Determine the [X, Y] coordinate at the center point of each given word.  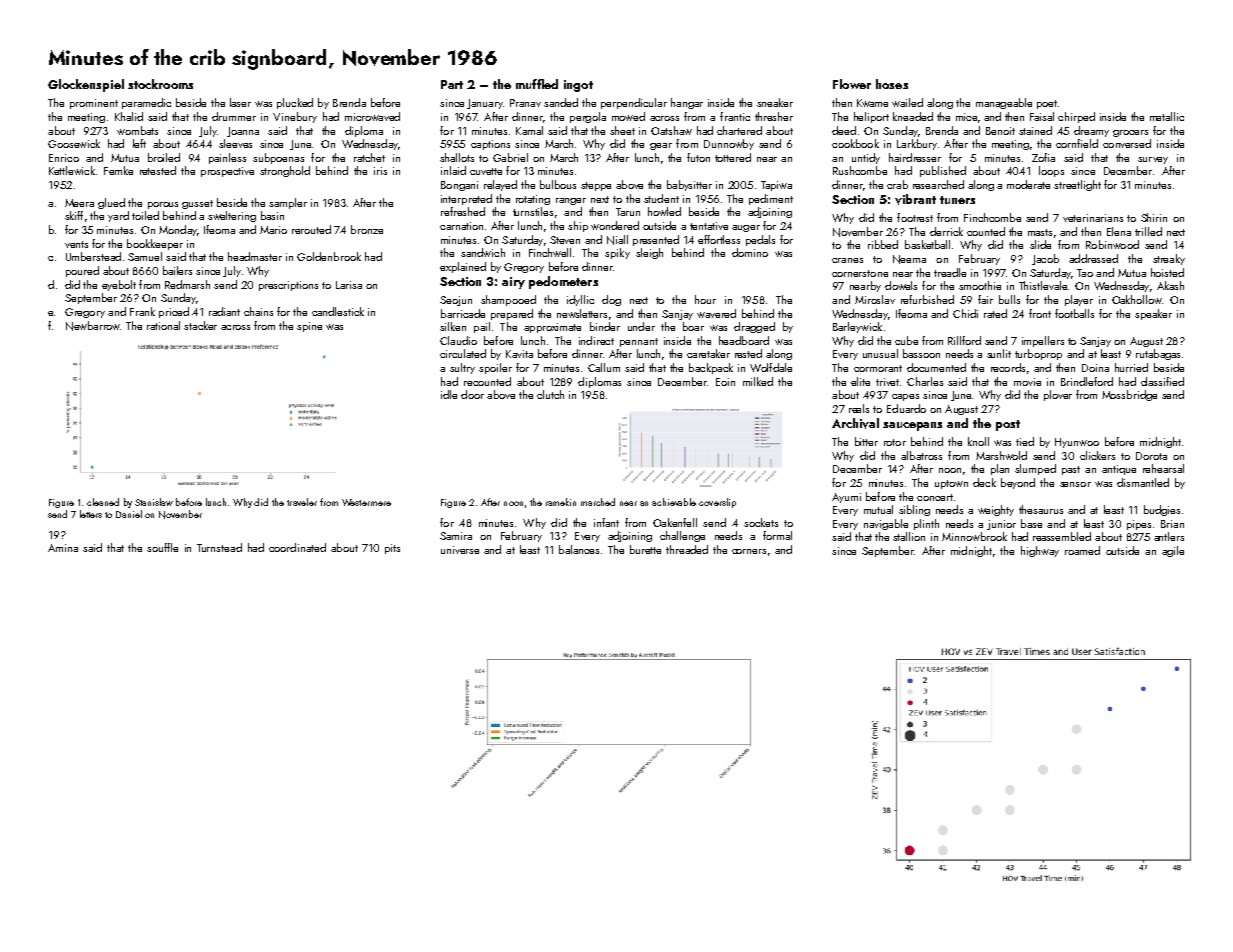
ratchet [369, 157]
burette [645, 549]
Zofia [1043, 157]
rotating [533, 200]
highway [1040, 551]
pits [392, 549]
